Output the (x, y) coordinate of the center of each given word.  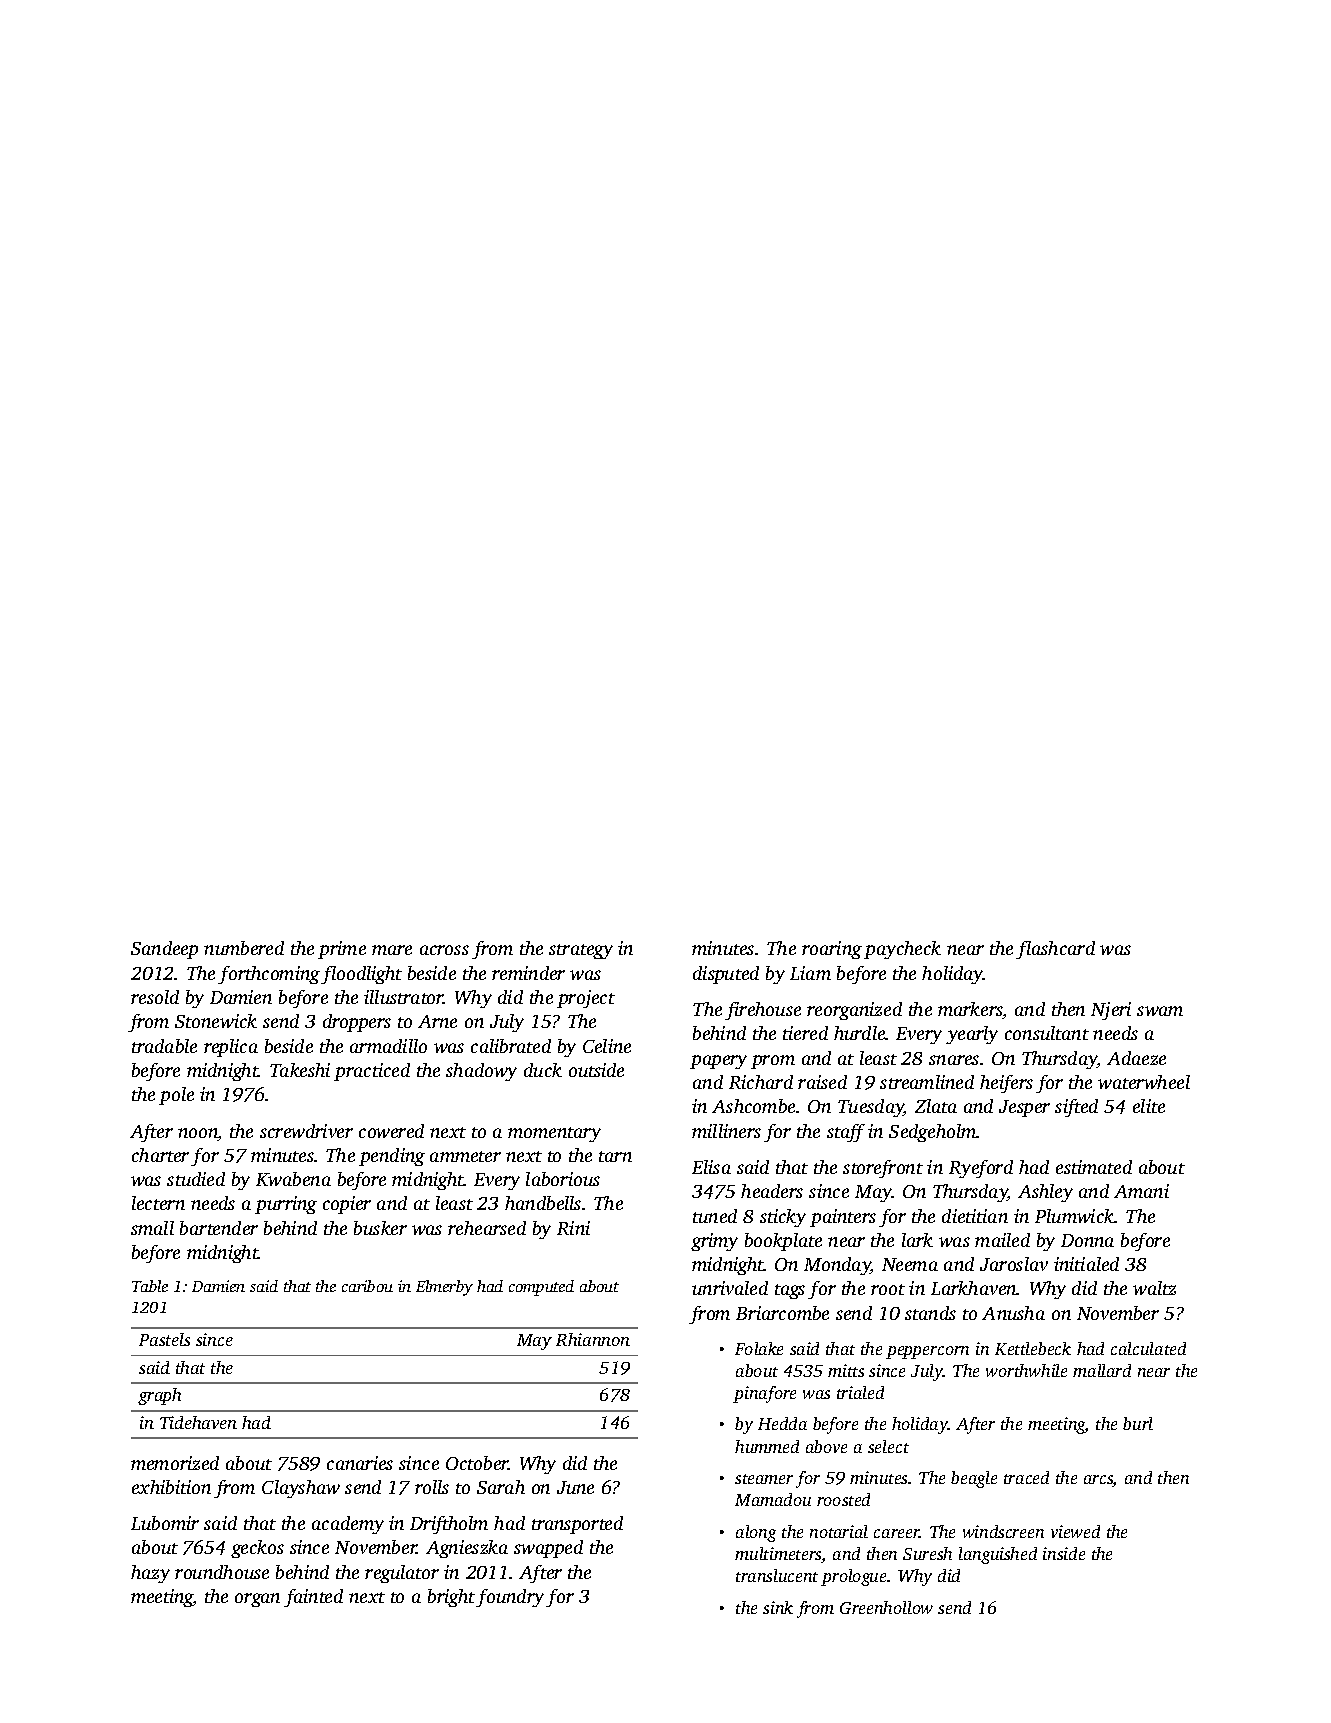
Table (150, 1286)
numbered (244, 948)
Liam (810, 973)
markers (970, 1010)
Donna (1087, 1240)
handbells (543, 1203)
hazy (150, 1574)
